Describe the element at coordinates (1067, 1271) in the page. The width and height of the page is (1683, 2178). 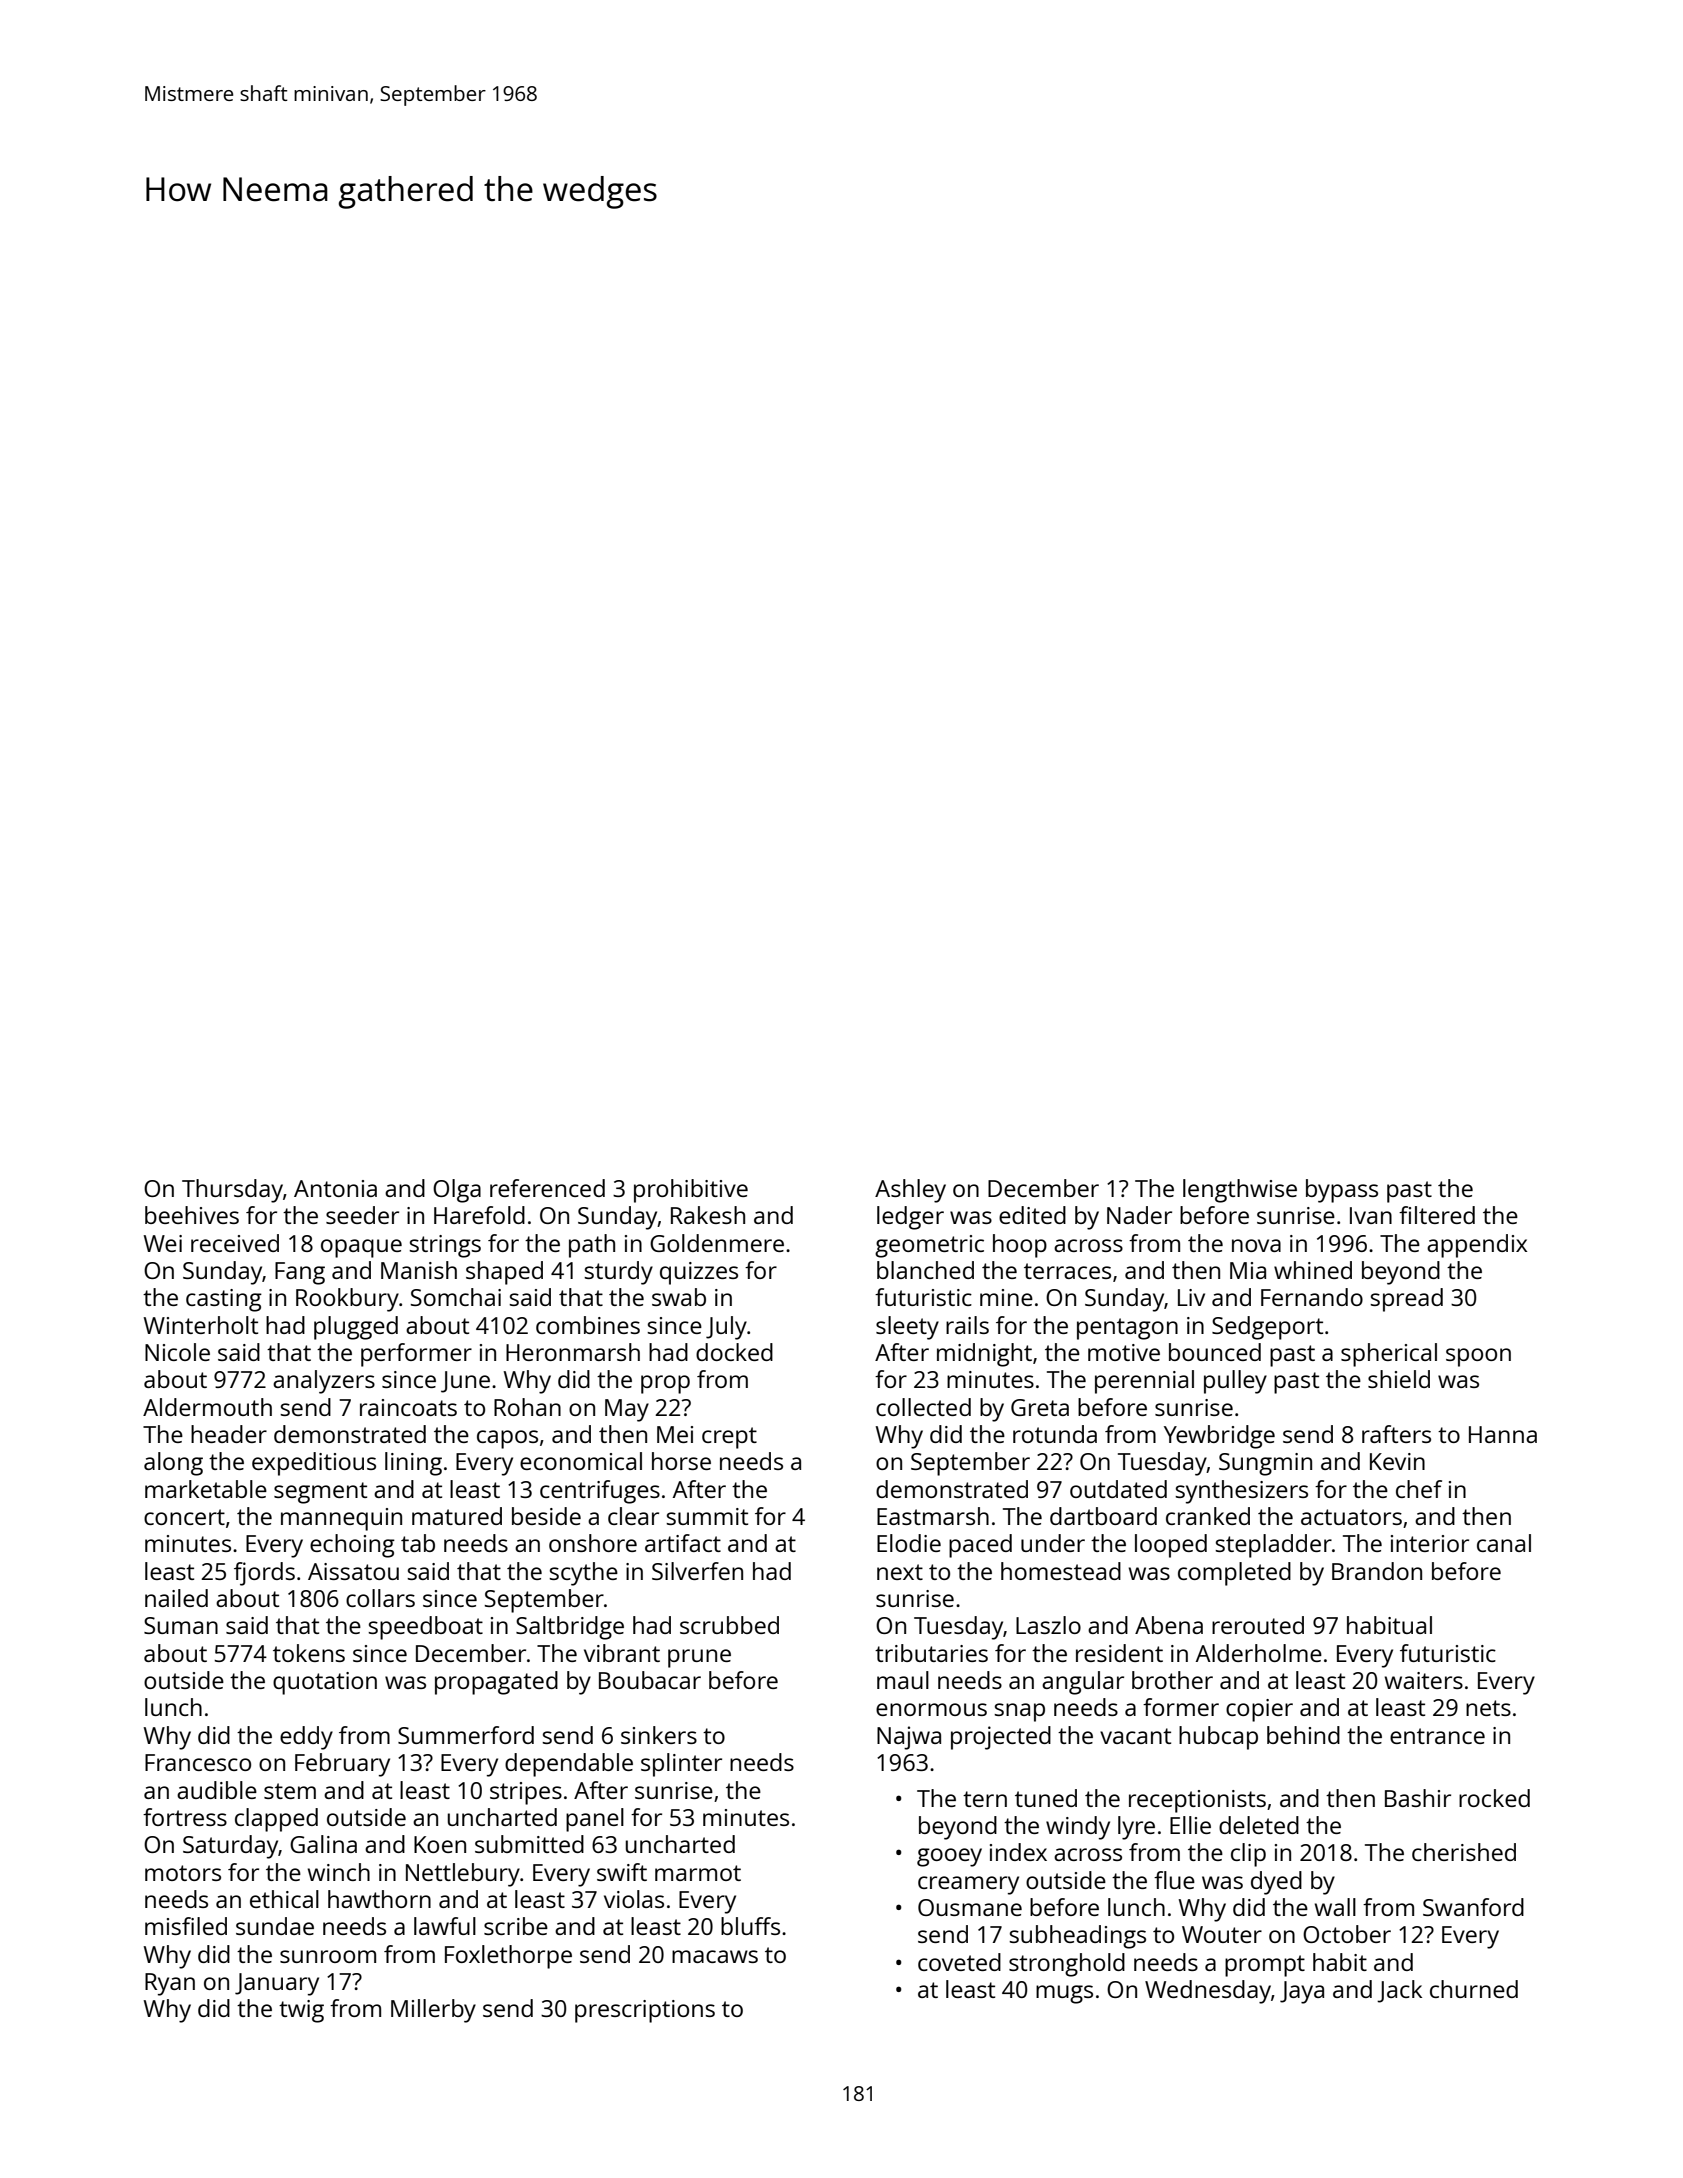
I see `terraces` at that location.
